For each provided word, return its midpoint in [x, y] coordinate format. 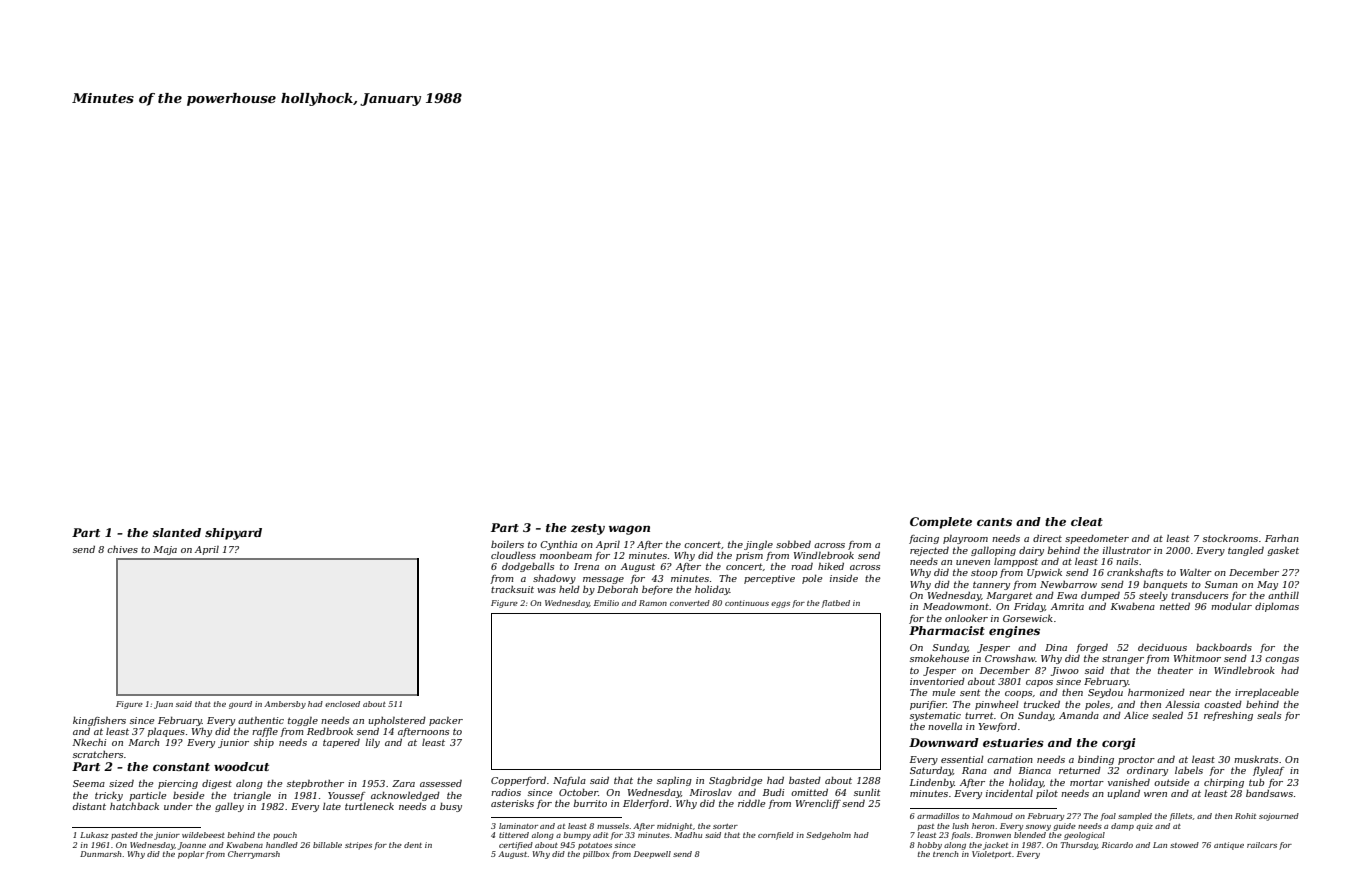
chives [122, 549]
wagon [629, 530]
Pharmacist [947, 630]
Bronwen [993, 835]
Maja [165, 550]
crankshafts [1135, 573]
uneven [973, 562]
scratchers [98, 754]
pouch [285, 836]
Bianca [1035, 770]
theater [1175, 670]
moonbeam [566, 555]
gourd [240, 705]
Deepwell [652, 855]
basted [805, 780]
